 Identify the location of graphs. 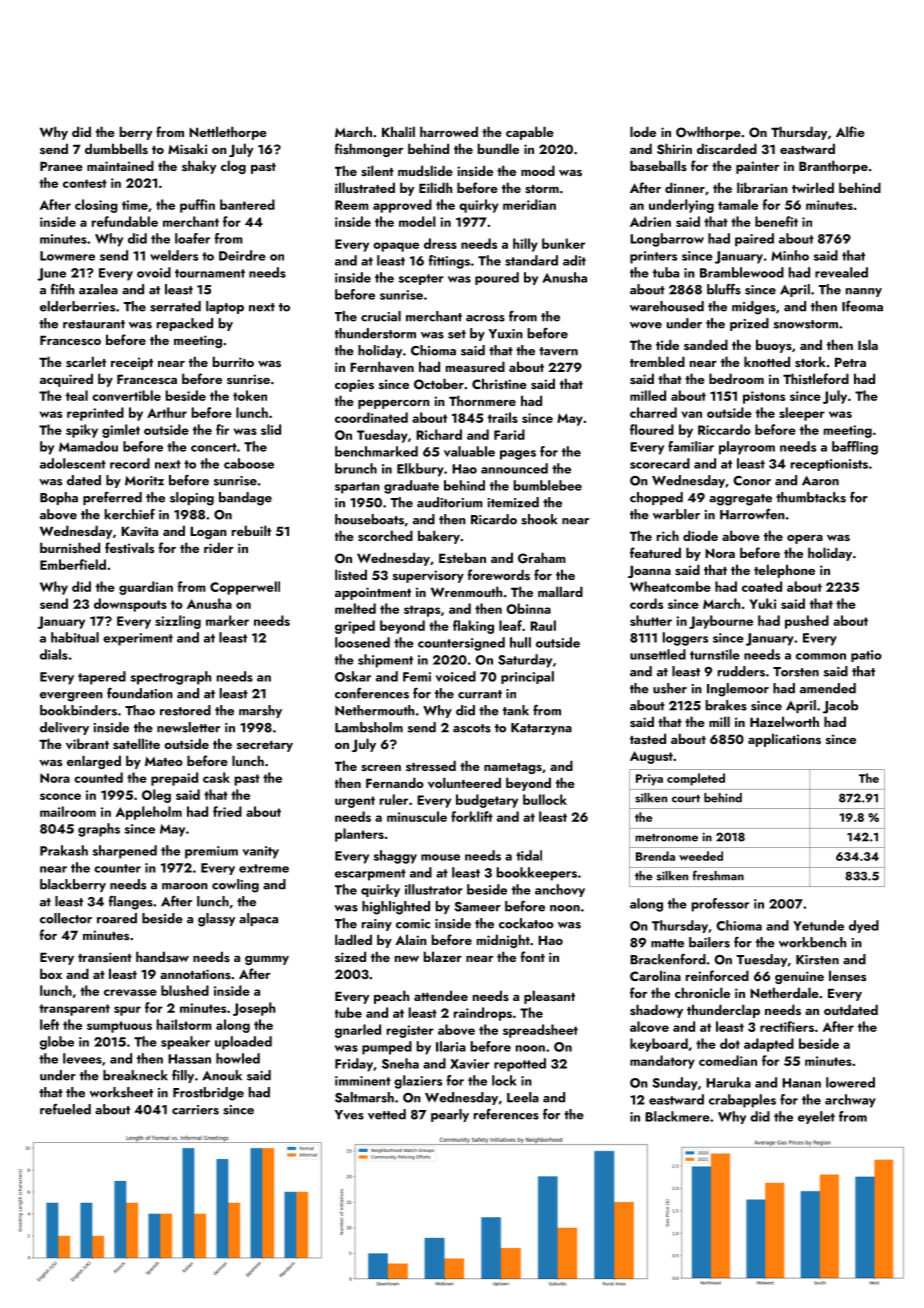
(99, 830).
